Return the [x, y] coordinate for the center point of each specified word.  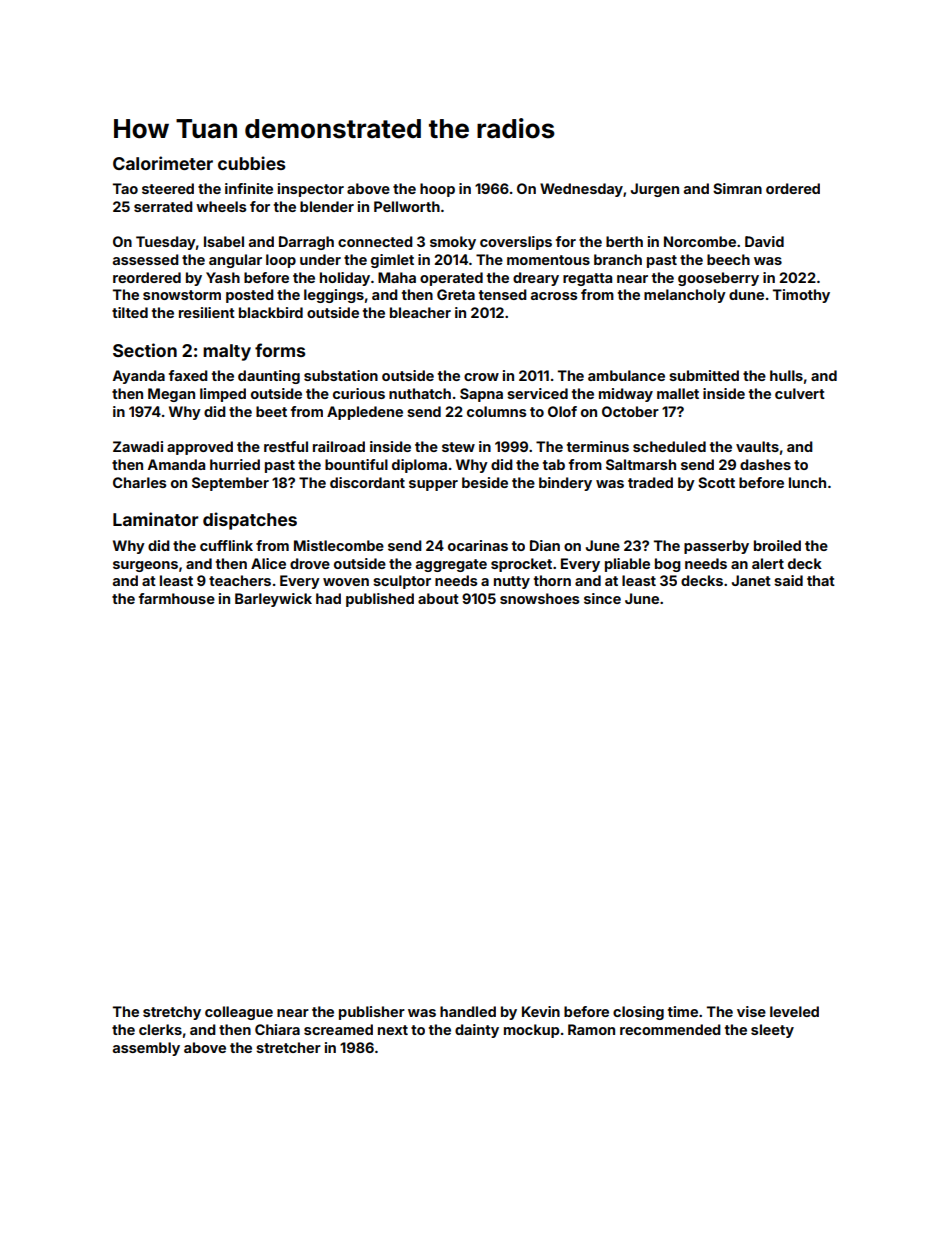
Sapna [481, 395]
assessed [146, 259]
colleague [239, 1013]
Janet [751, 580]
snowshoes [540, 598]
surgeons [145, 566]
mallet [678, 393]
